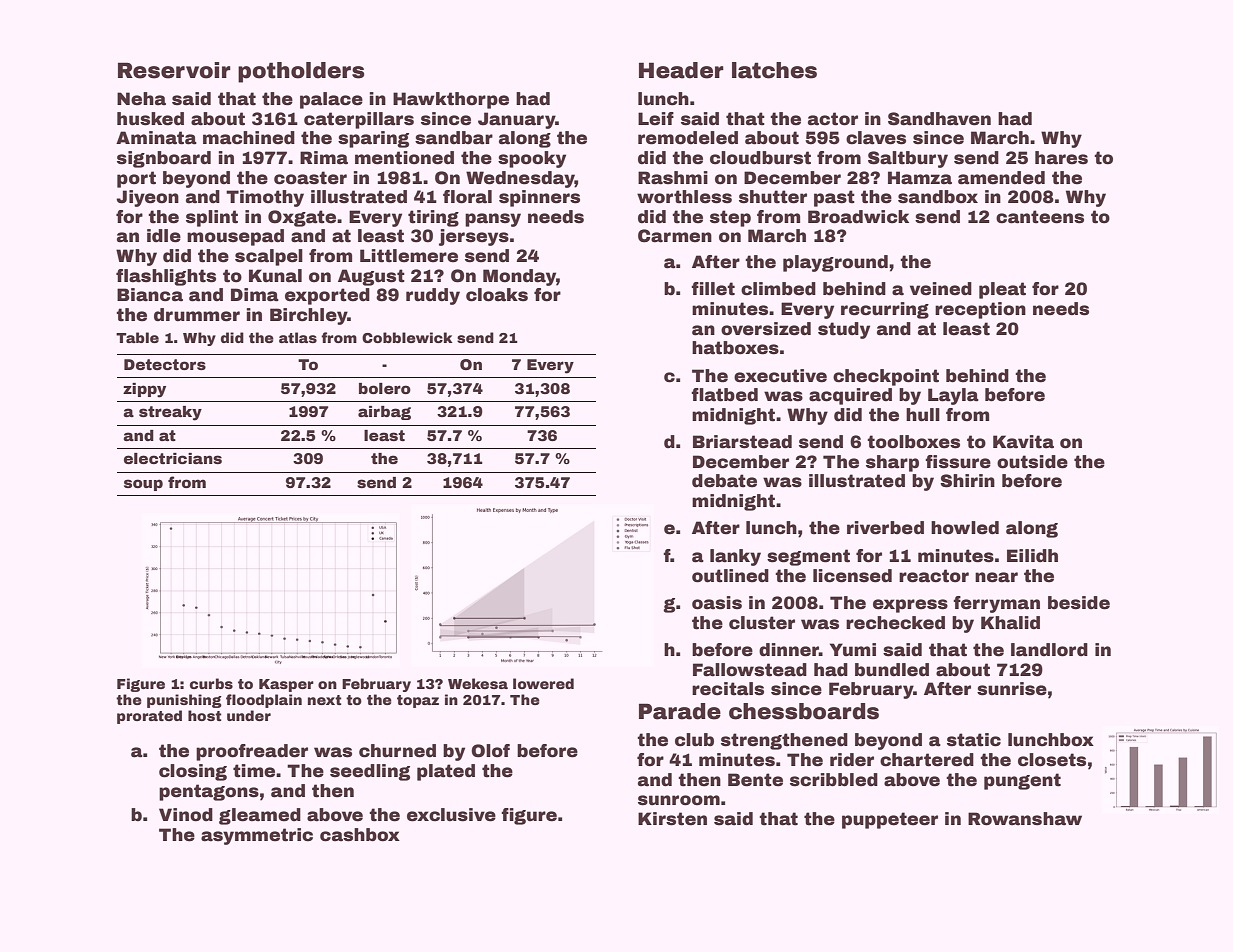 This image has width=1233, height=952. What do you see at coordinates (141, 99) in the image?
I see `Neha` at bounding box center [141, 99].
